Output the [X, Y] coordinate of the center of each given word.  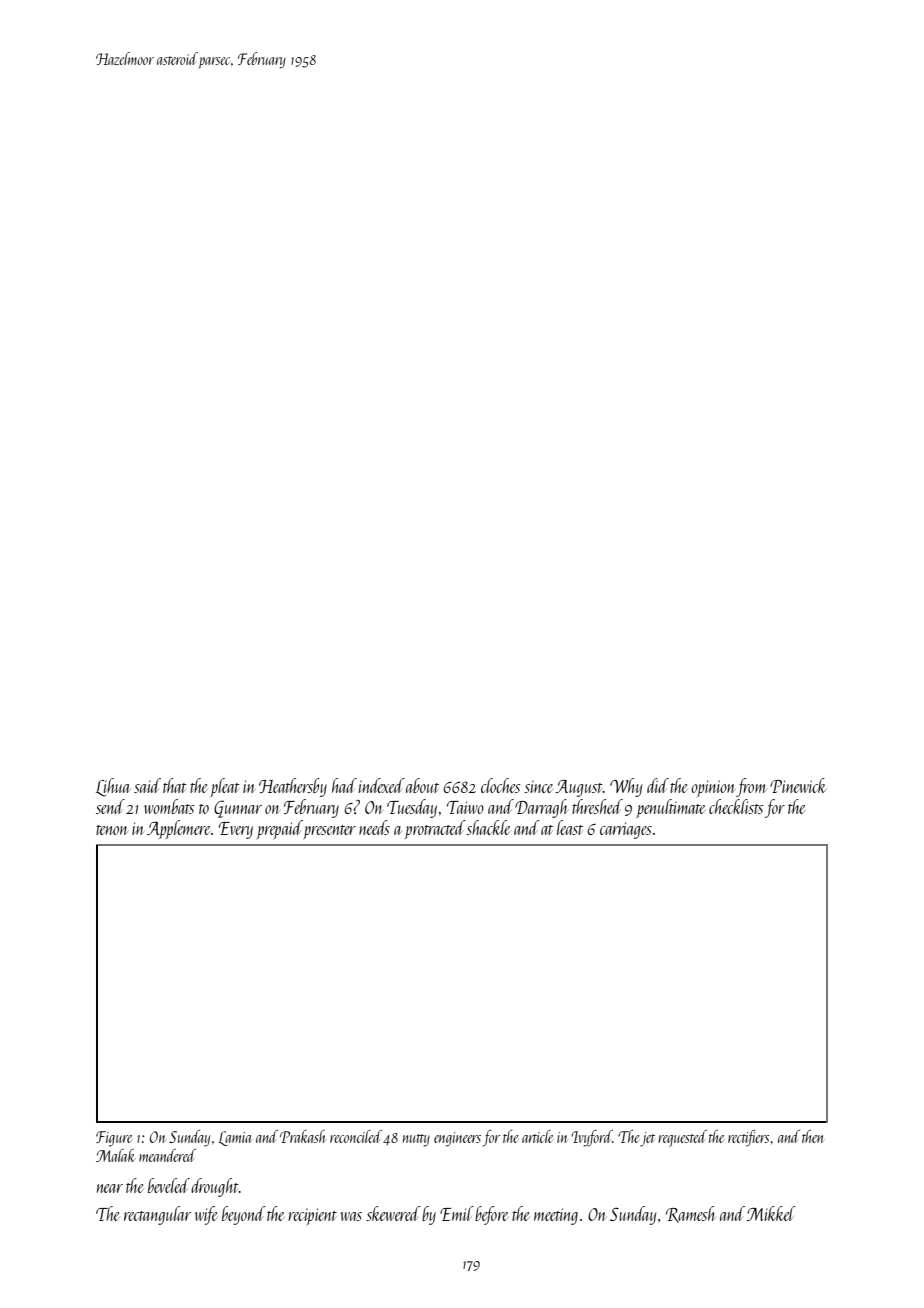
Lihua [113, 787]
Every [236, 830]
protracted [435, 829]
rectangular [157, 1215]
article [537, 1136]
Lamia [235, 1138]
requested [682, 1138]
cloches [500, 785]
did [658, 785]
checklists [736, 806]
